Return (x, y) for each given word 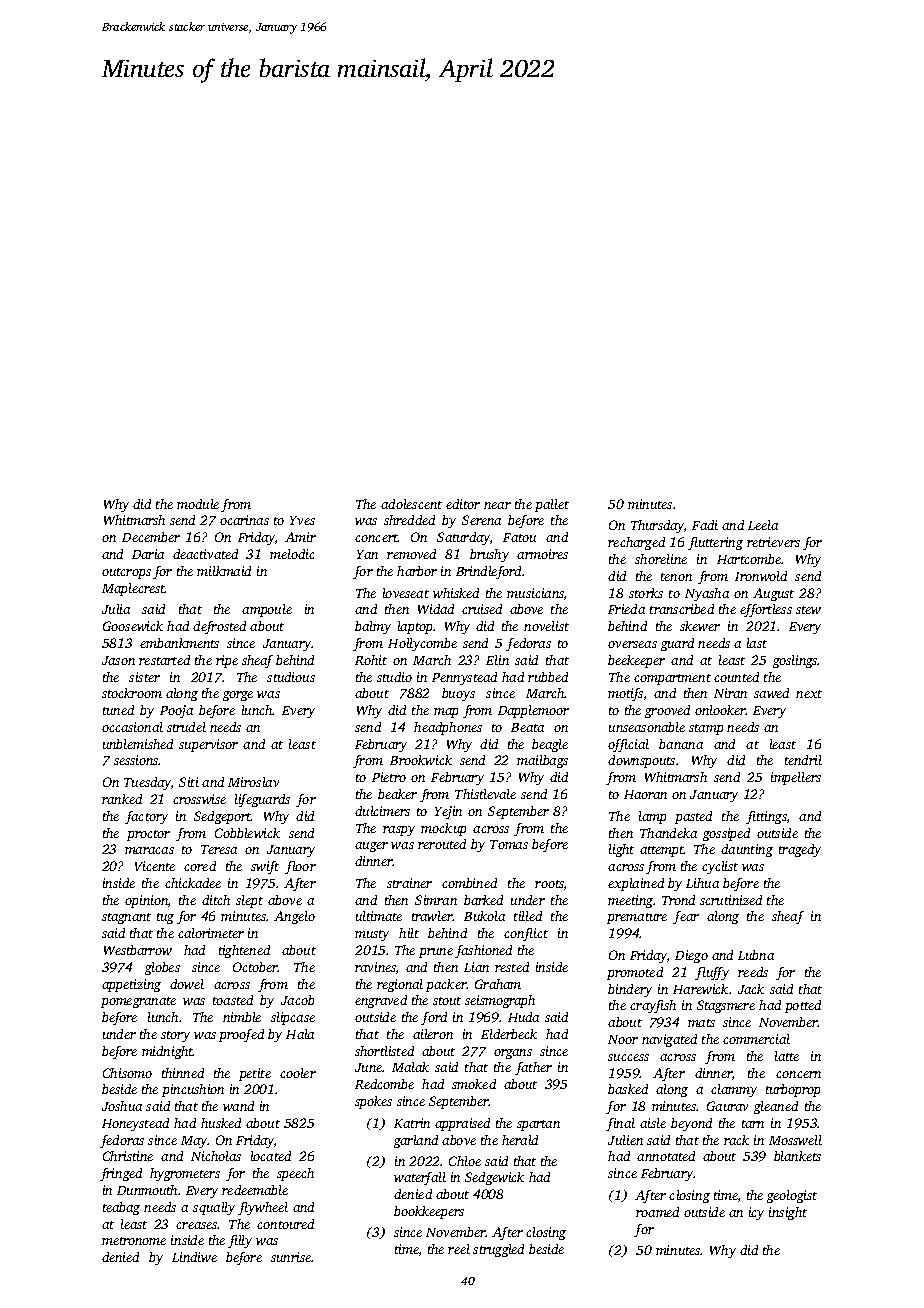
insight (788, 1213)
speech (295, 1174)
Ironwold (761, 576)
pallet (552, 505)
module (198, 504)
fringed (121, 1174)
